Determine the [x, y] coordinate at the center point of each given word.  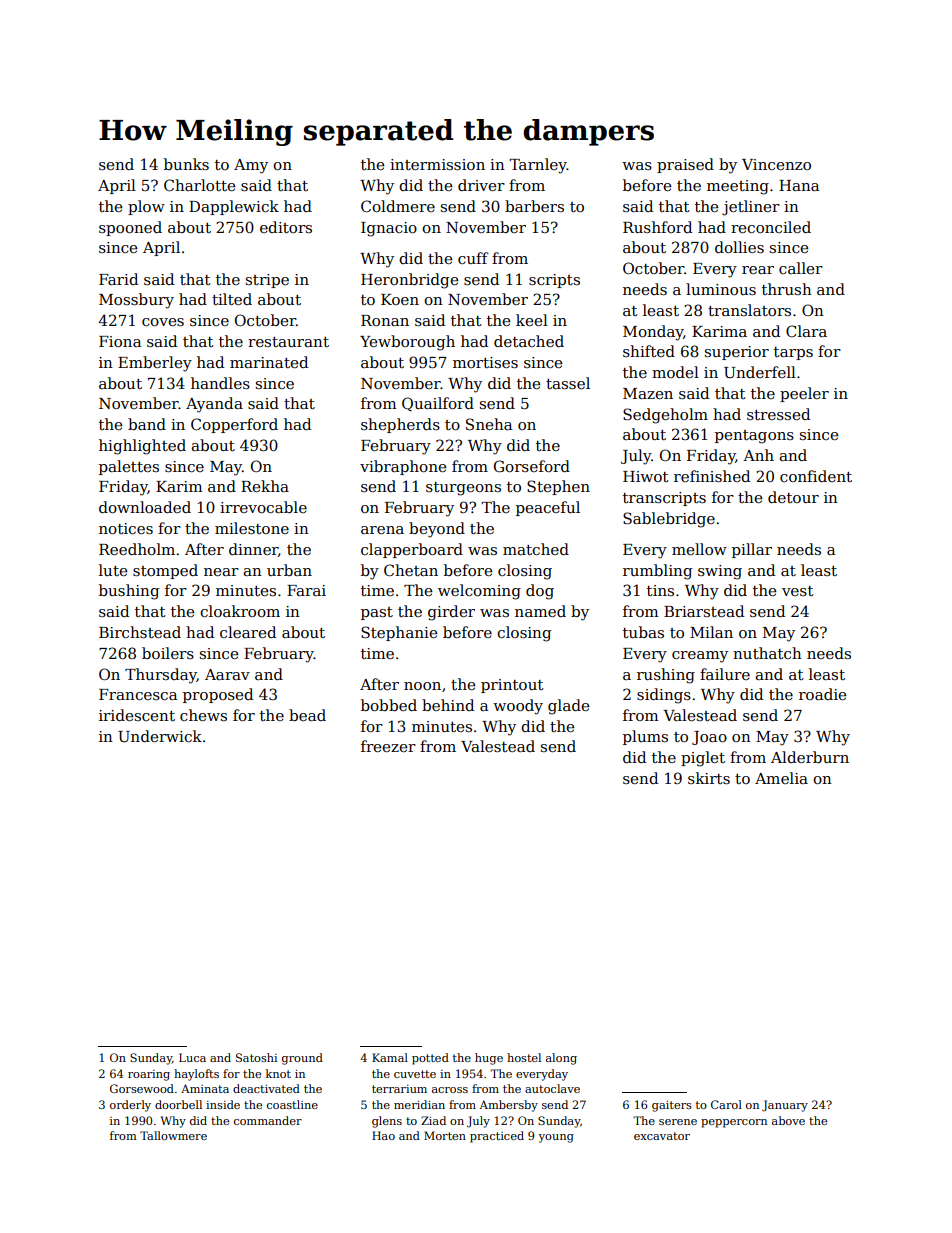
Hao [383, 1135]
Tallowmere [173, 1135]
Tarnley [538, 166]
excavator [662, 1136]
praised [685, 165]
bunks [186, 164]
